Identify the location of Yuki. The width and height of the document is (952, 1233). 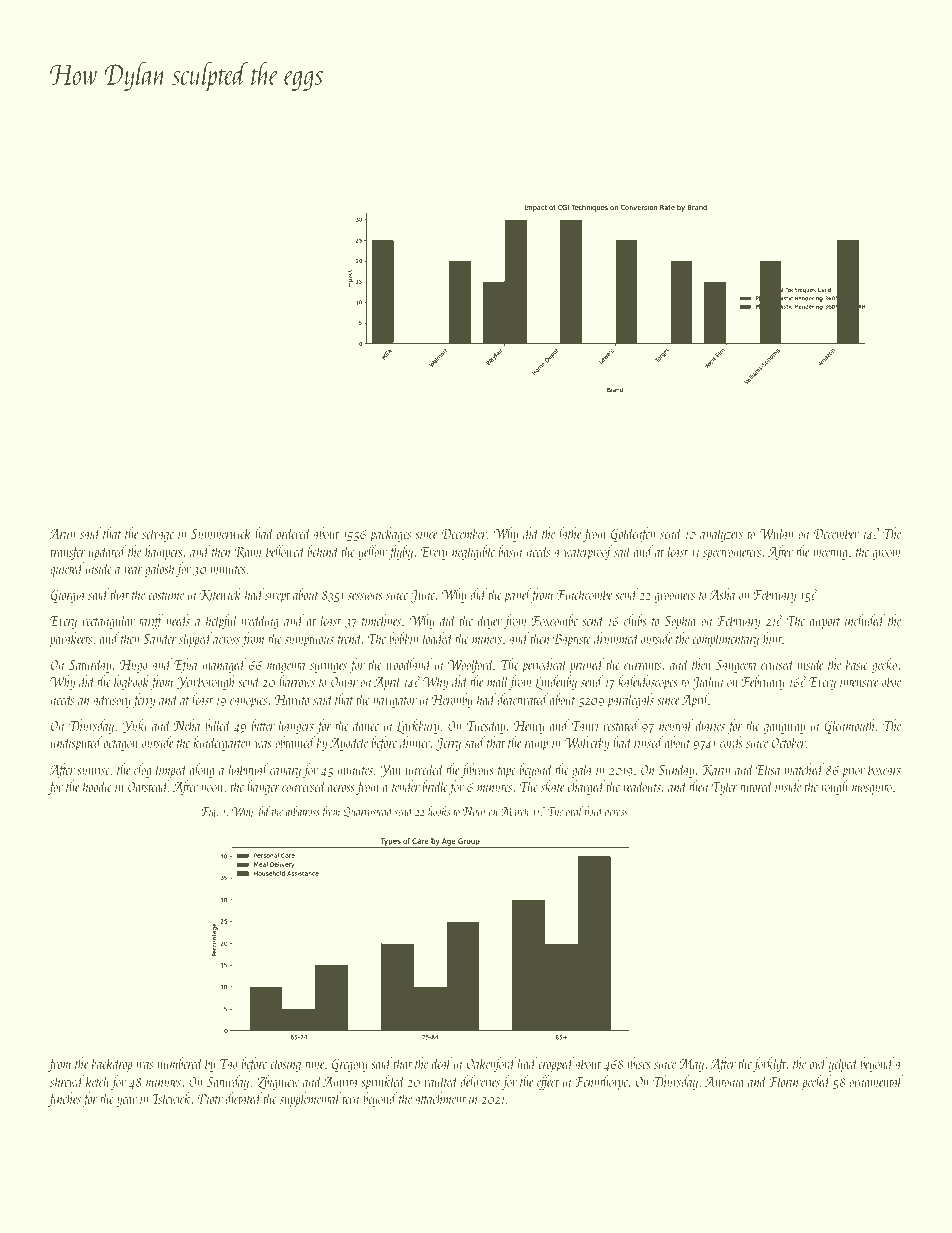
(135, 726).
